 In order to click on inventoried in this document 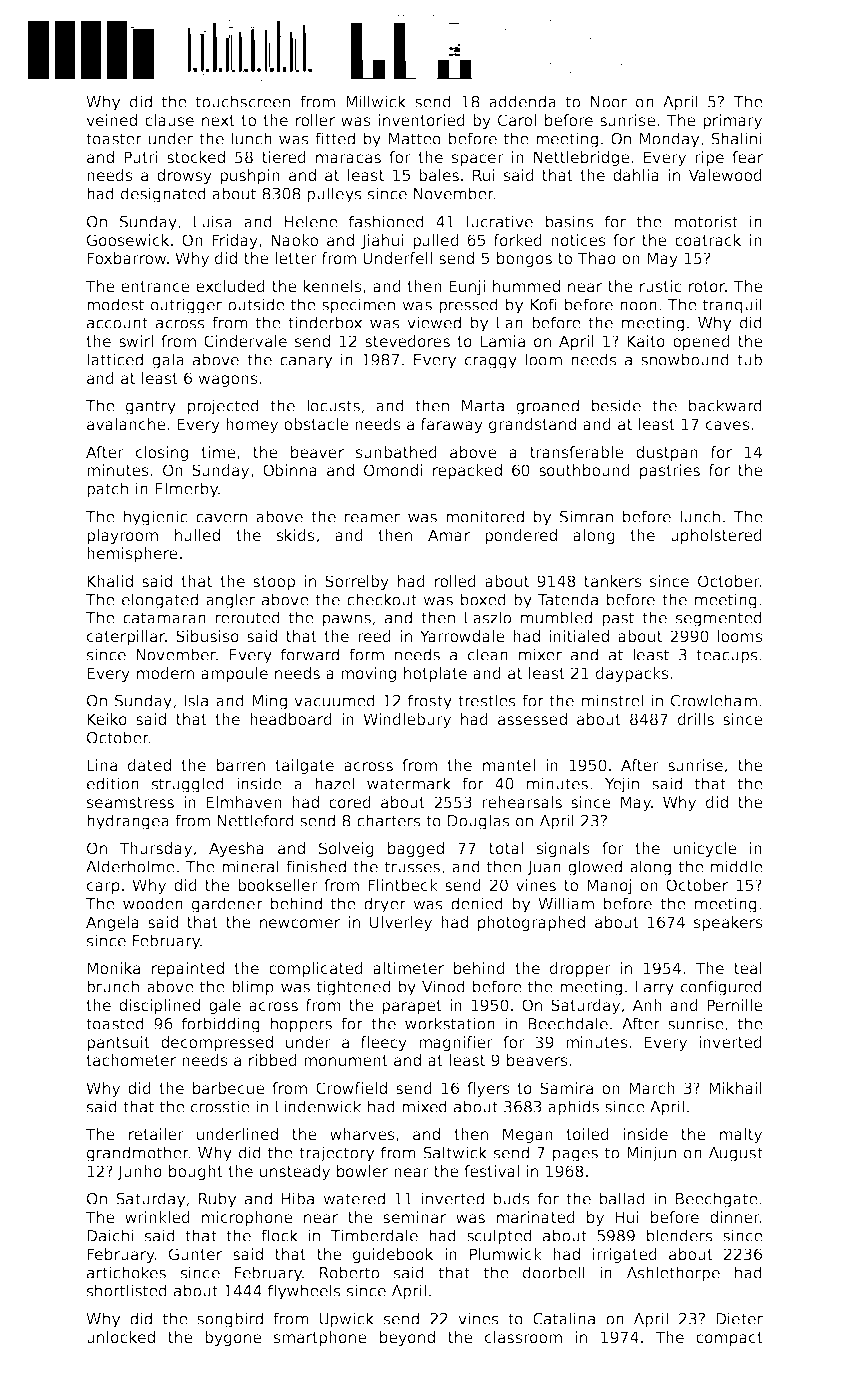, I will do `click(421, 120)`.
